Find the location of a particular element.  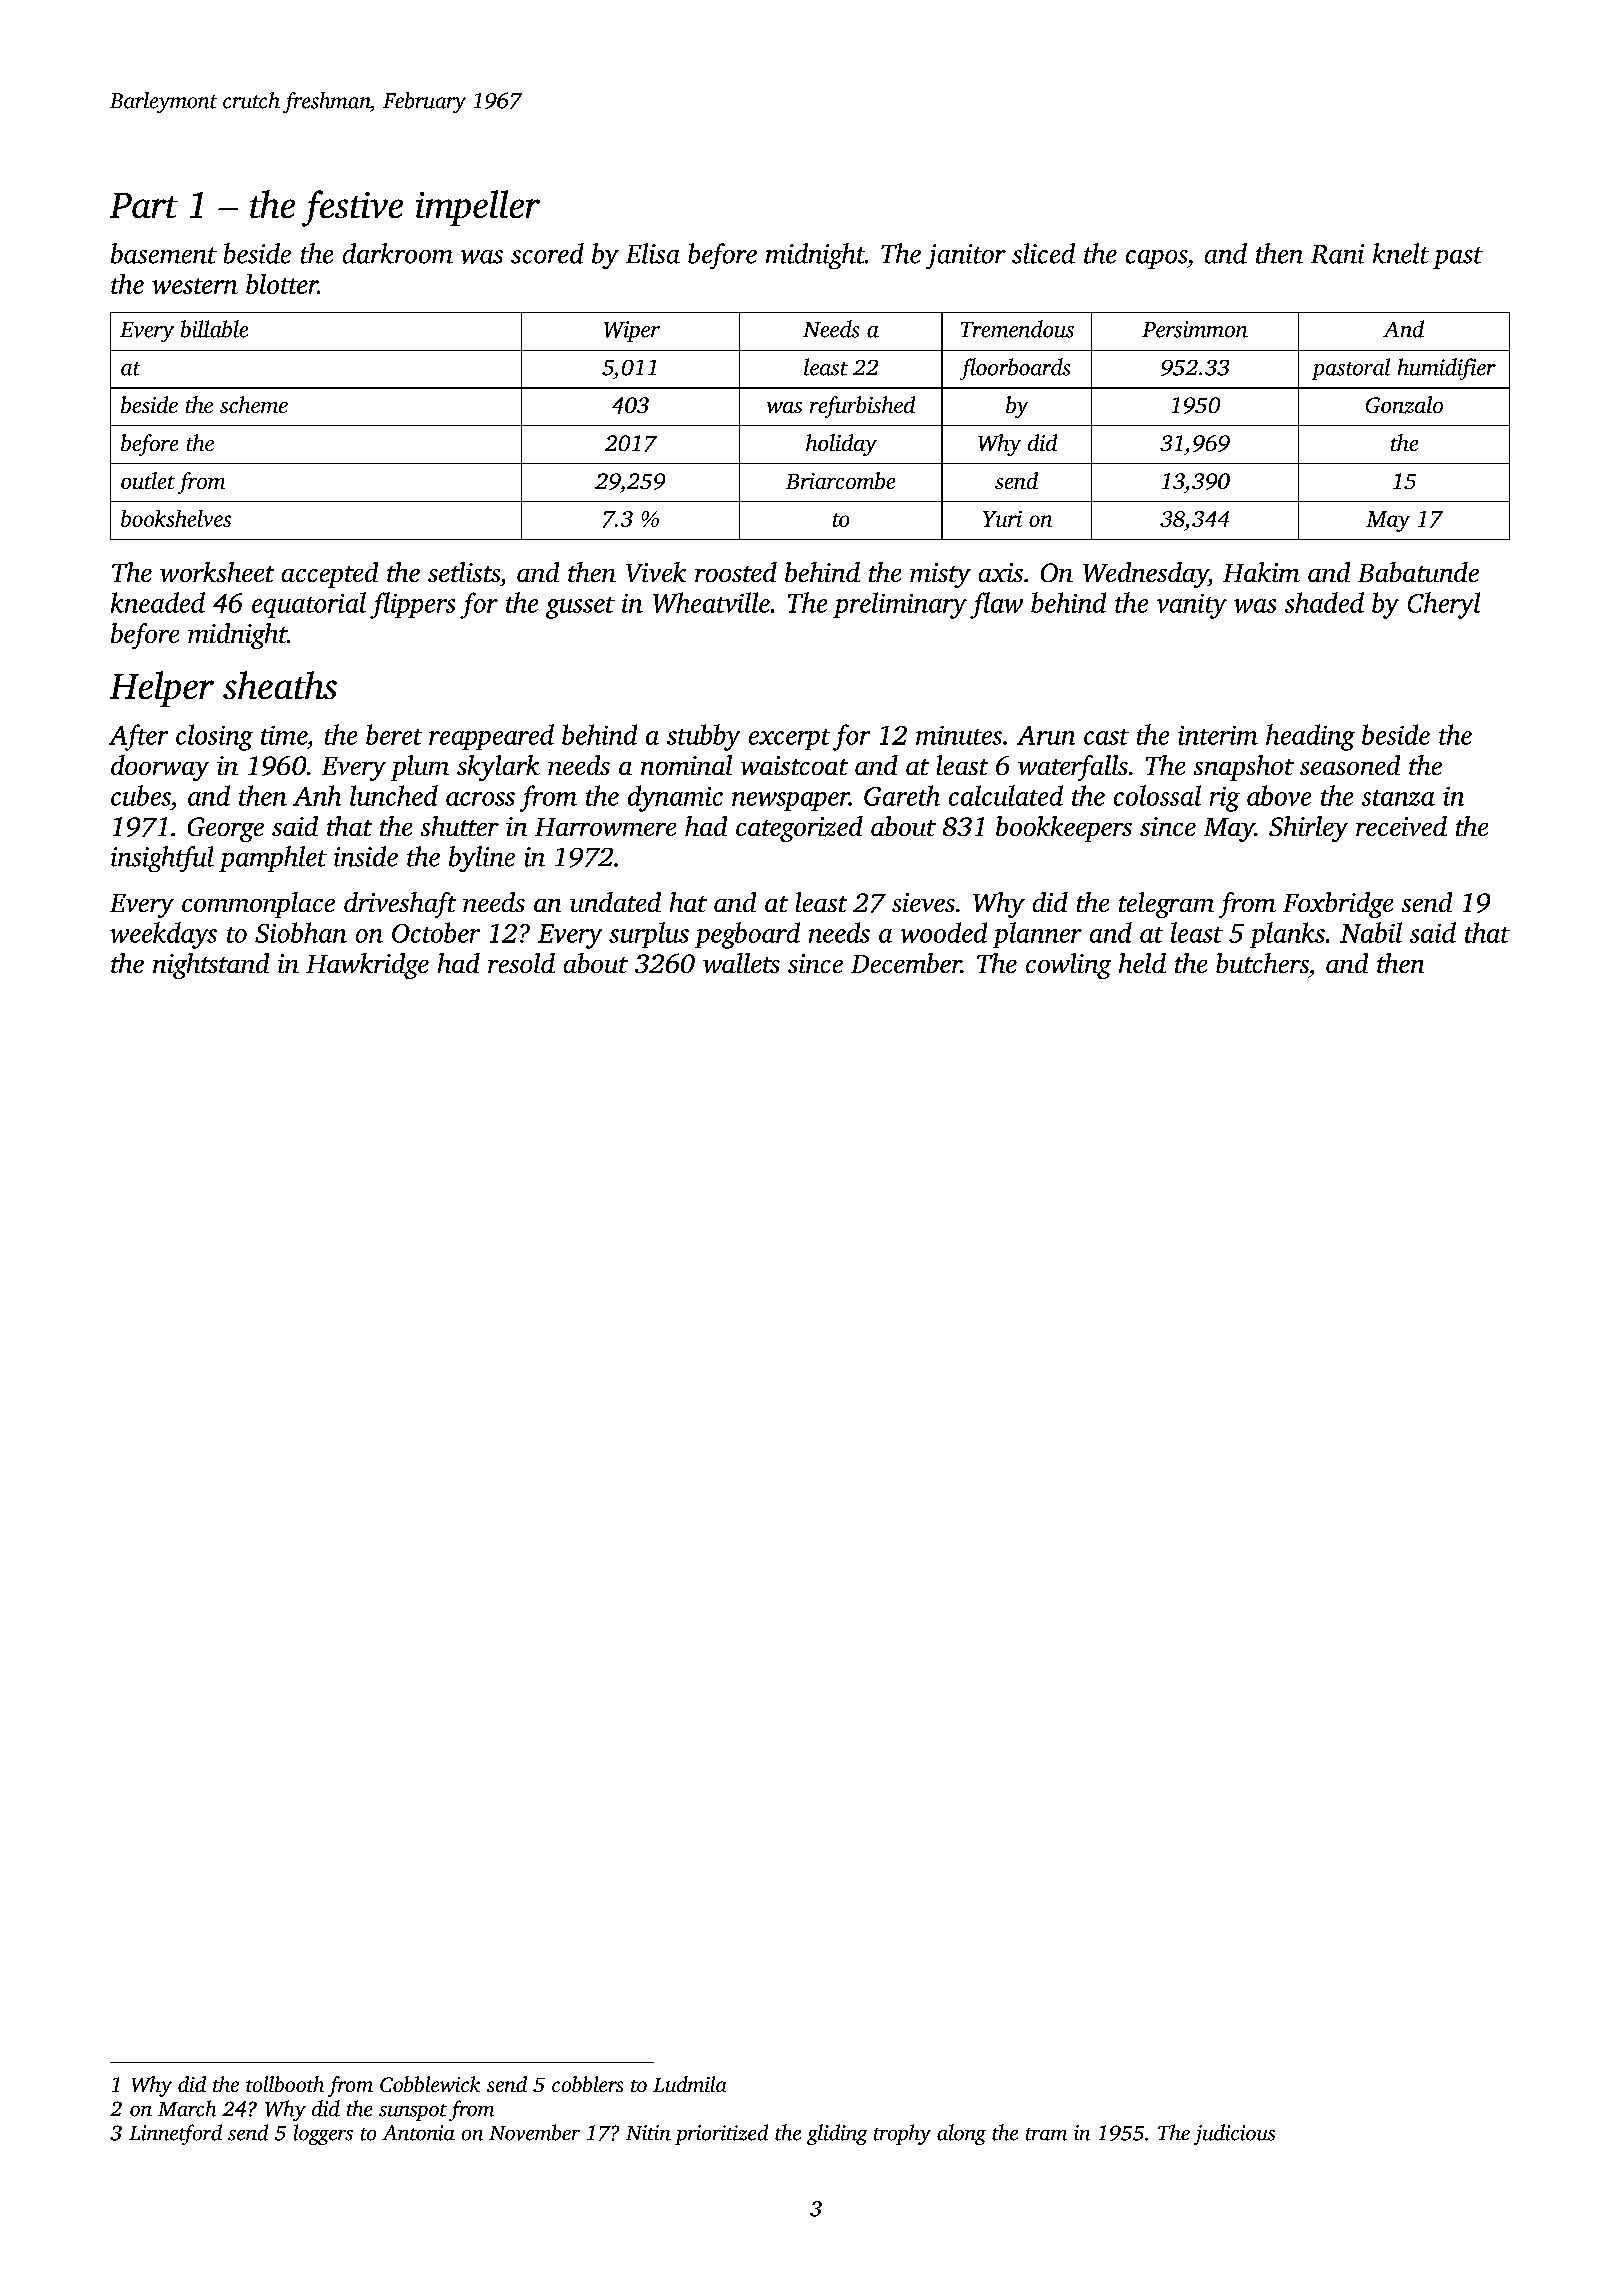

Ludmila is located at coordinates (689, 2084).
